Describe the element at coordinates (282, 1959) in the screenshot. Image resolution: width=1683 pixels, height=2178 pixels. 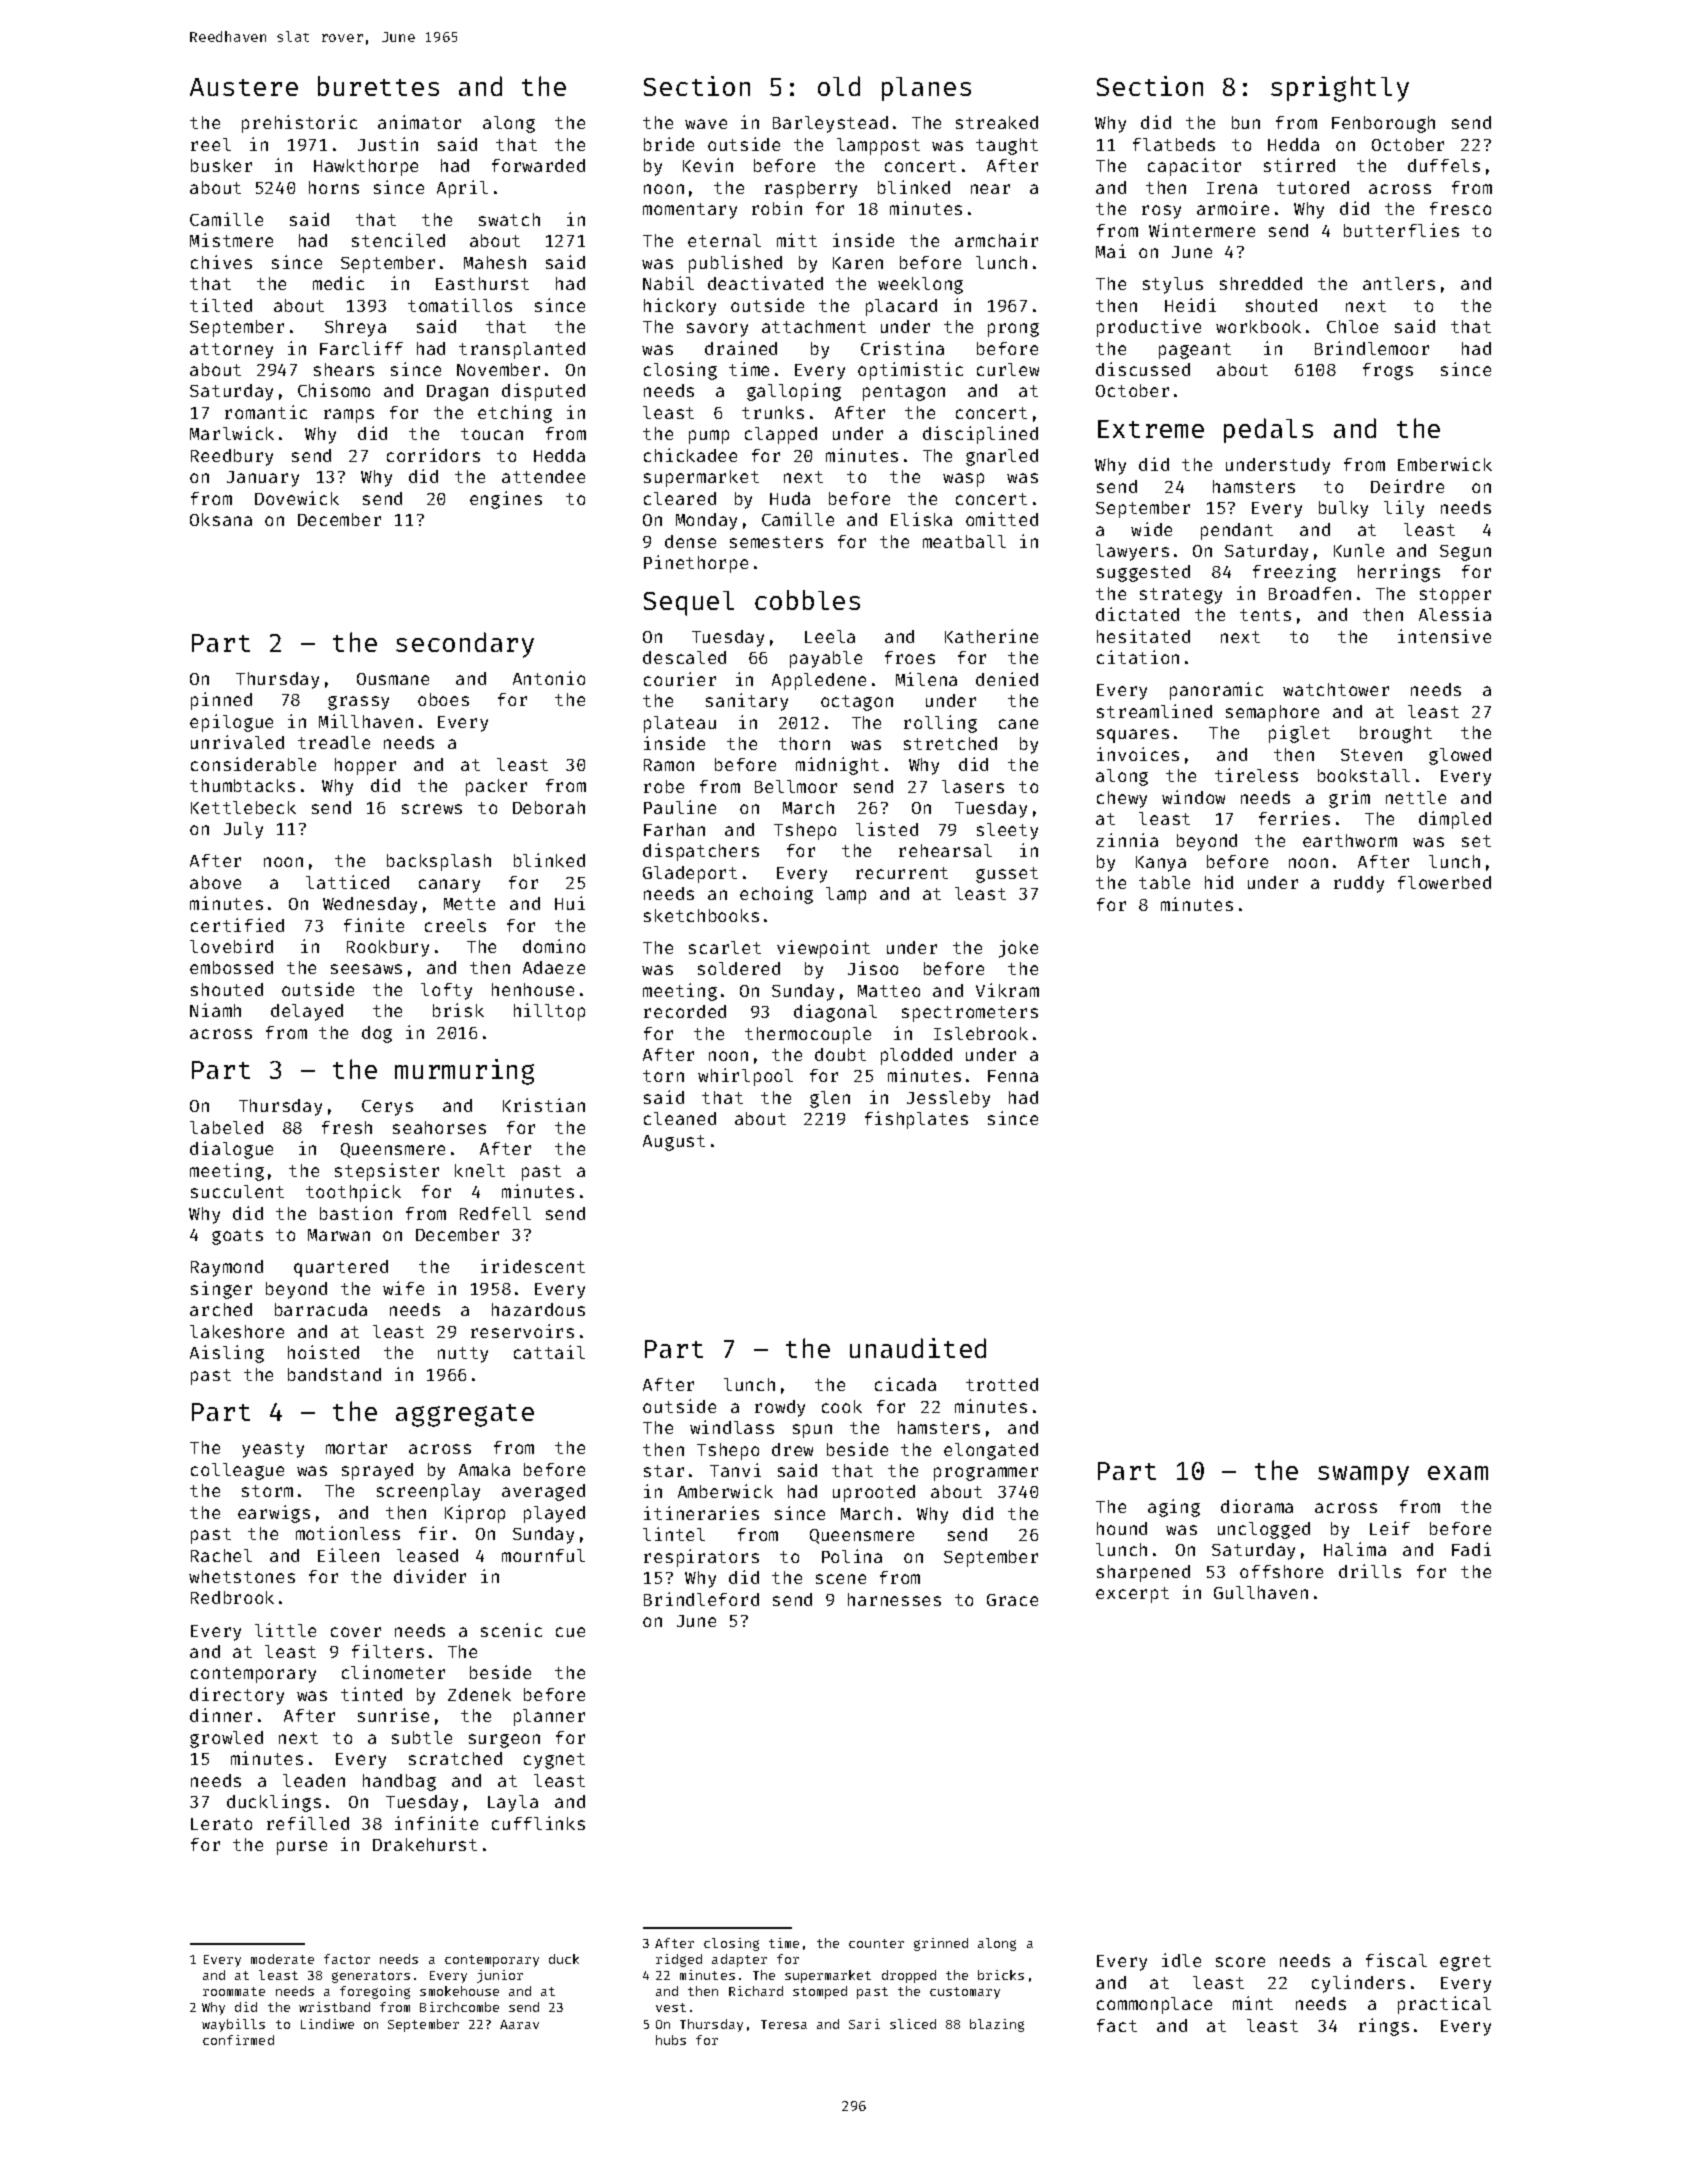
I see `moderate` at that location.
